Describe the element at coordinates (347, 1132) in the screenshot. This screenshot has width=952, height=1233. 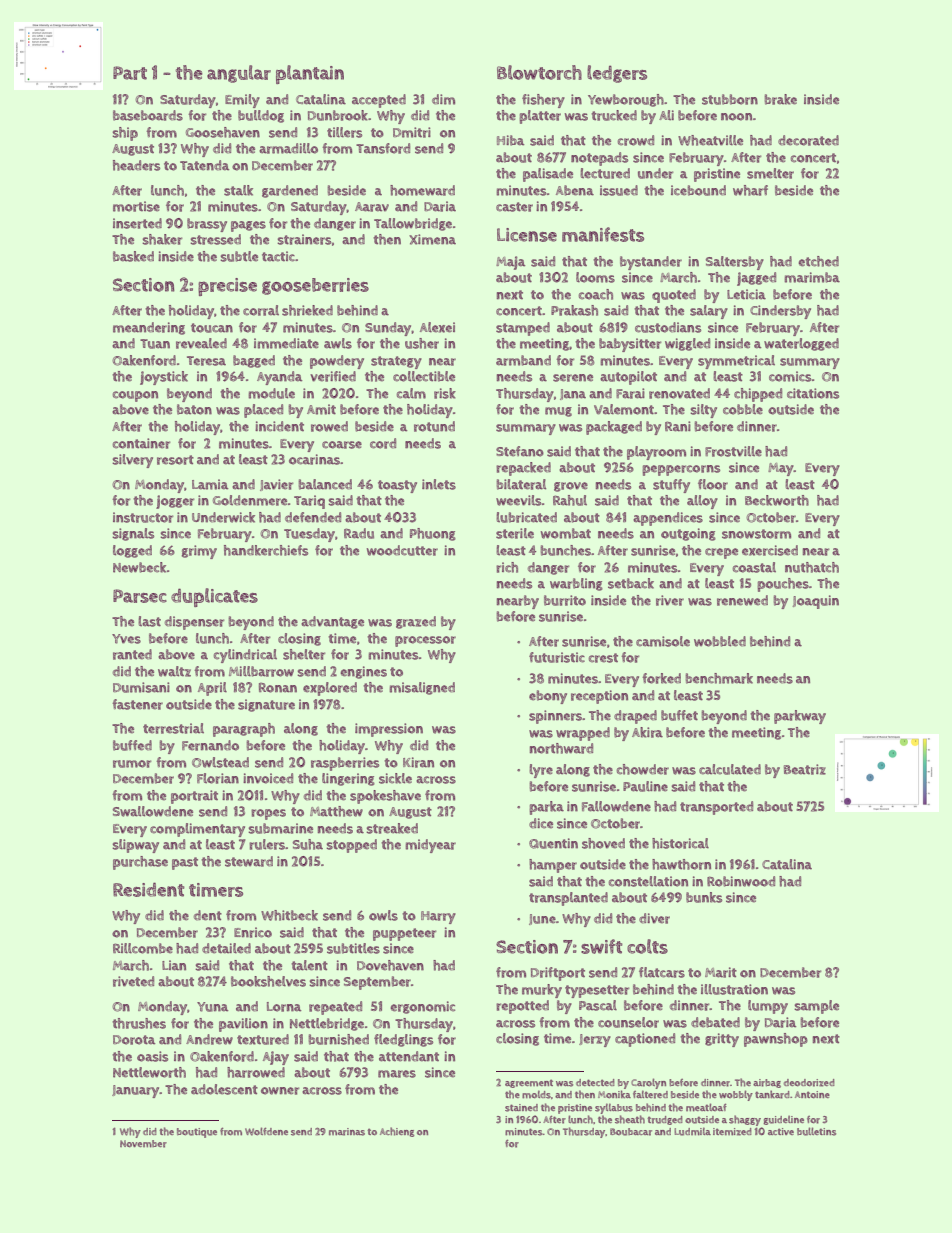
I see `marinas` at that location.
